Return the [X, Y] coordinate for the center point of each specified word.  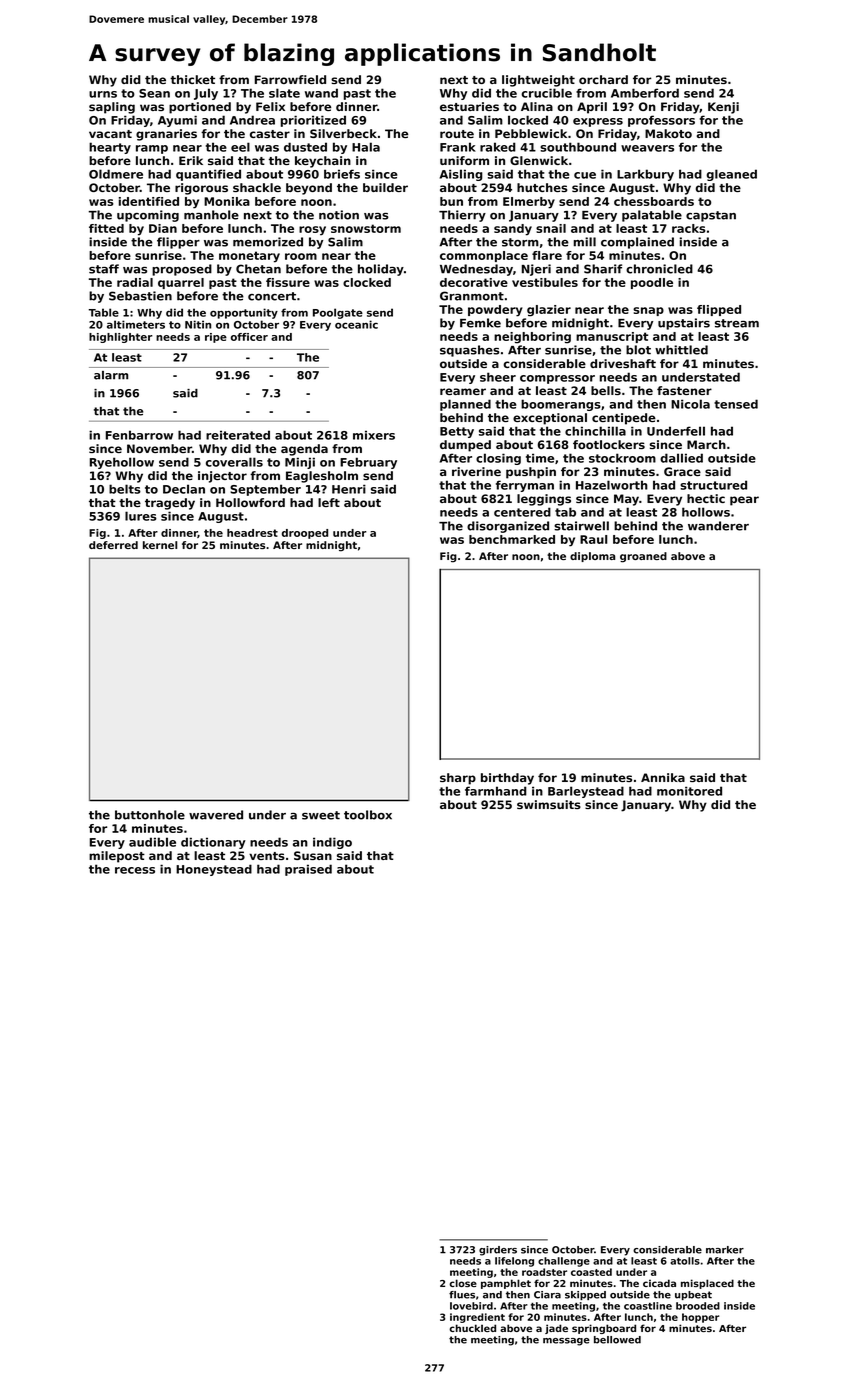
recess [135, 870]
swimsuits [549, 804]
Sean [154, 93]
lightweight [538, 81]
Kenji [723, 108]
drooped [305, 534]
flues [462, 1295]
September [265, 490]
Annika [663, 777]
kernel [160, 545]
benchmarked [512, 539]
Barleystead [586, 792]
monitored [689, 791]
